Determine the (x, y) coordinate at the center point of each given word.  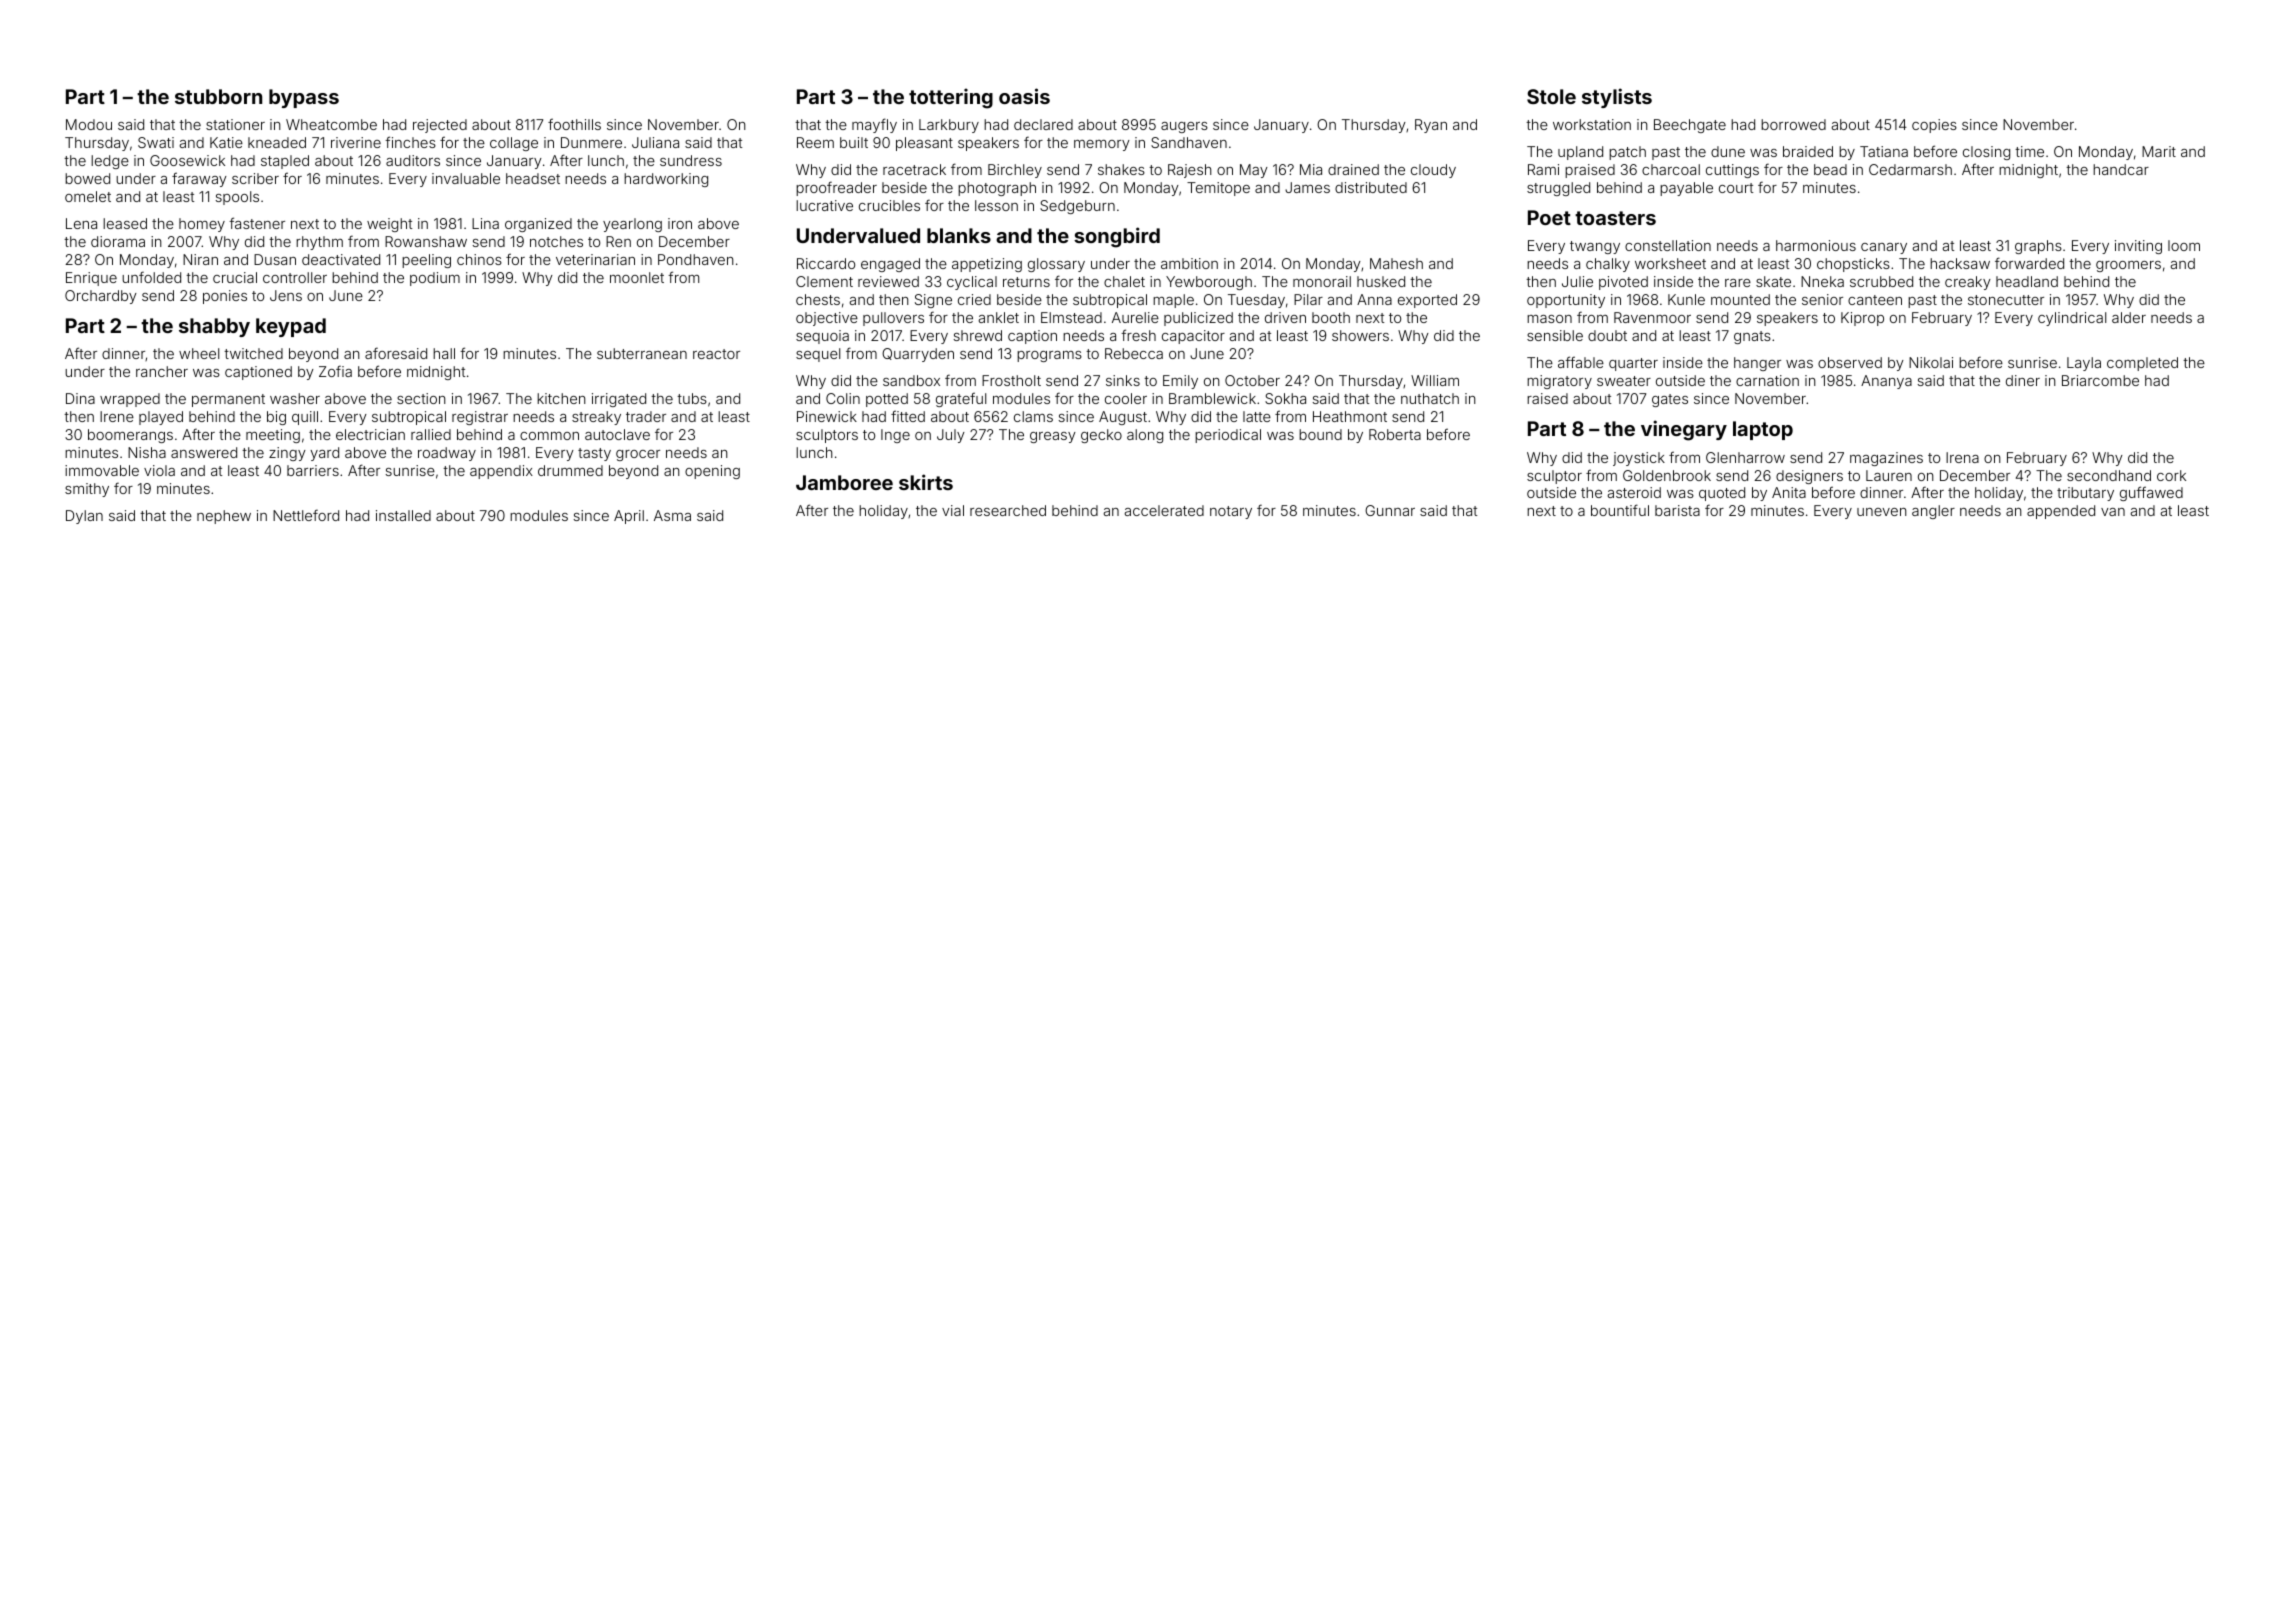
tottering (951, 98)
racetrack (914, 169)
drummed (570, 470)
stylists (1617, 98)
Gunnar (1390, 510)
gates (1670, 400)
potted (887, 400)
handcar (2121, 169)
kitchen (561, 398)
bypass (304, 98)
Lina (485, 223)
